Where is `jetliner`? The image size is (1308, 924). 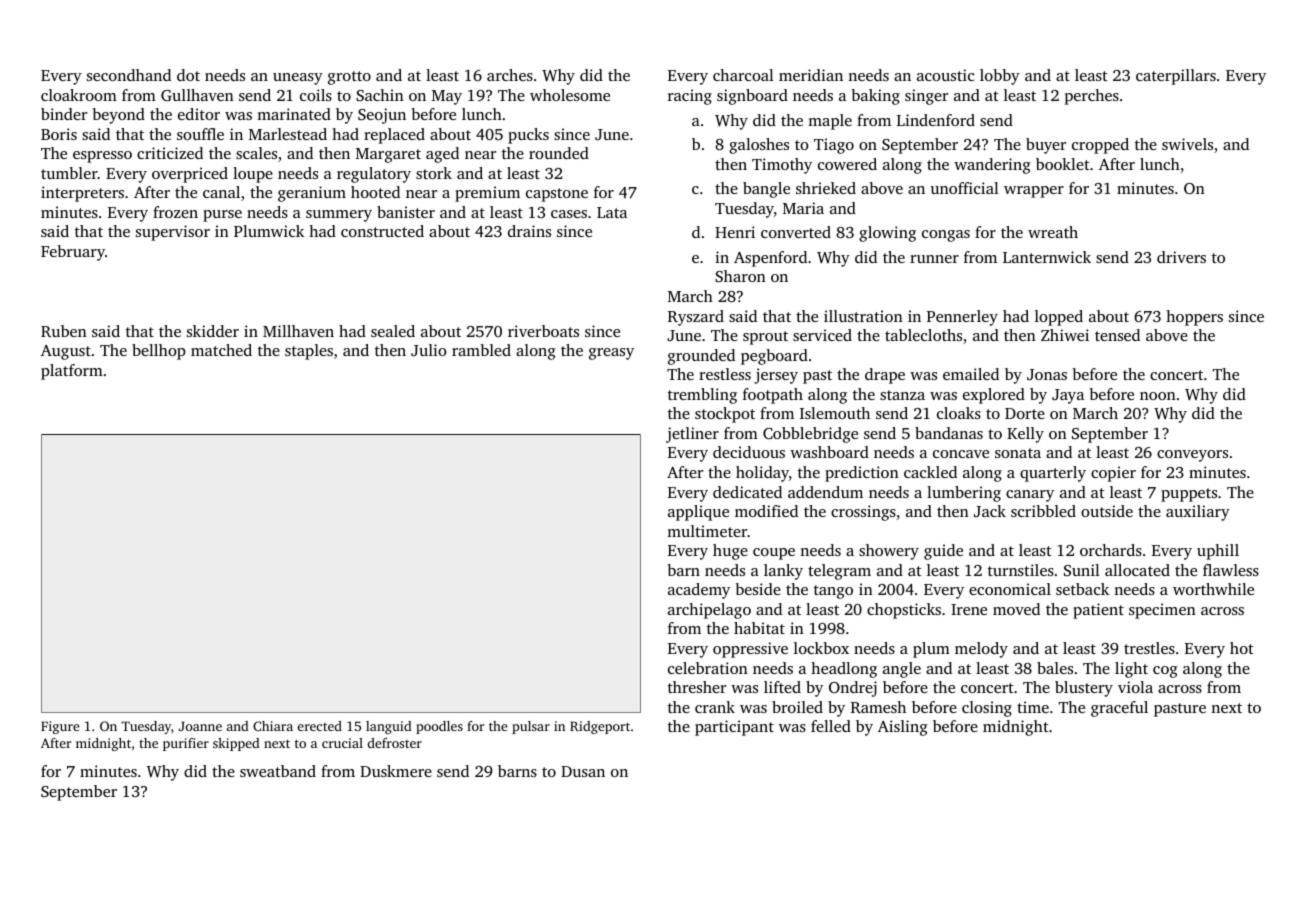 jetliner is located at coordinates (692, 435).
